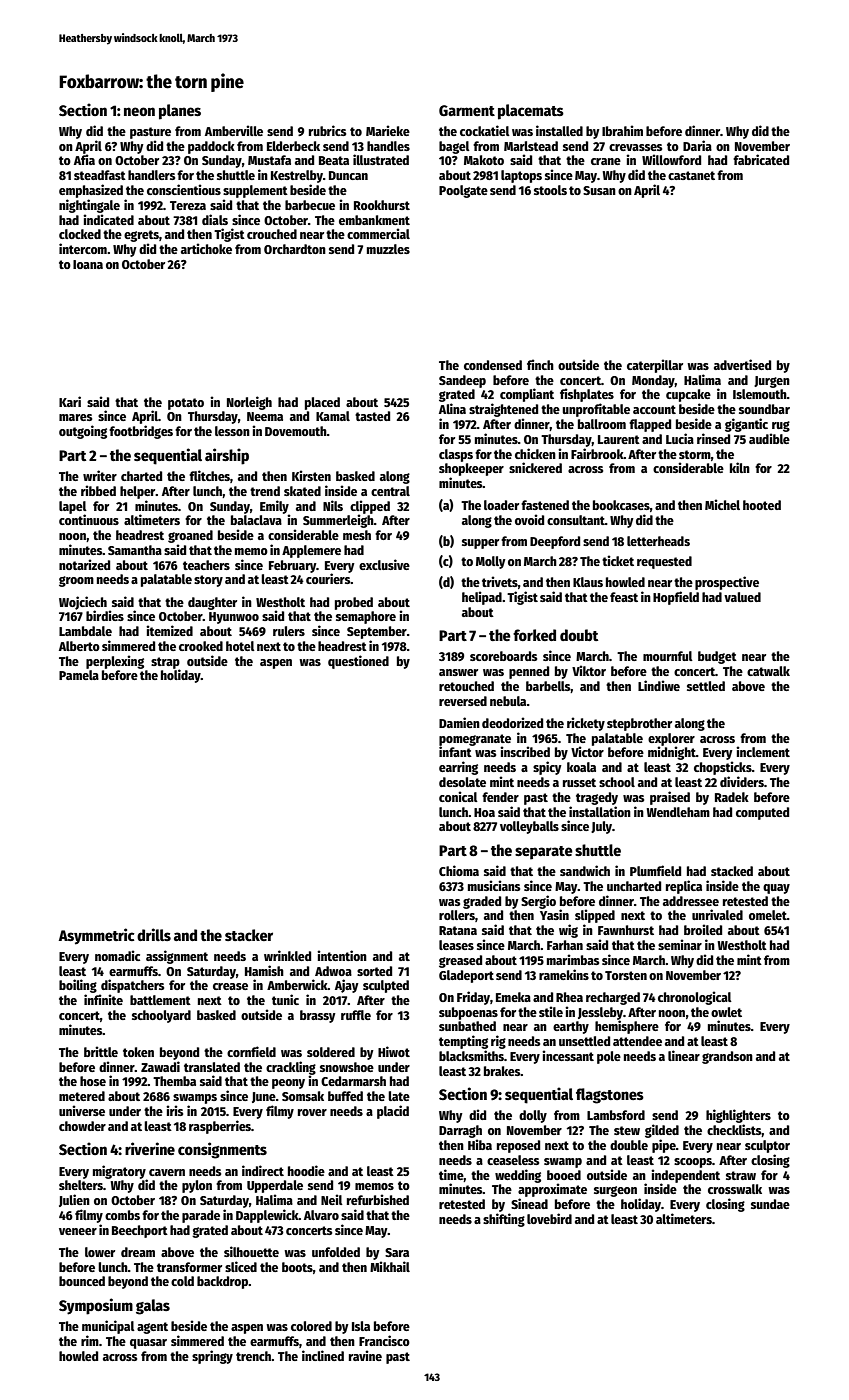 This page has height=1400, width=849. Describe the element at coordinates (624, 597) in the page. I see `feast` at that location.
